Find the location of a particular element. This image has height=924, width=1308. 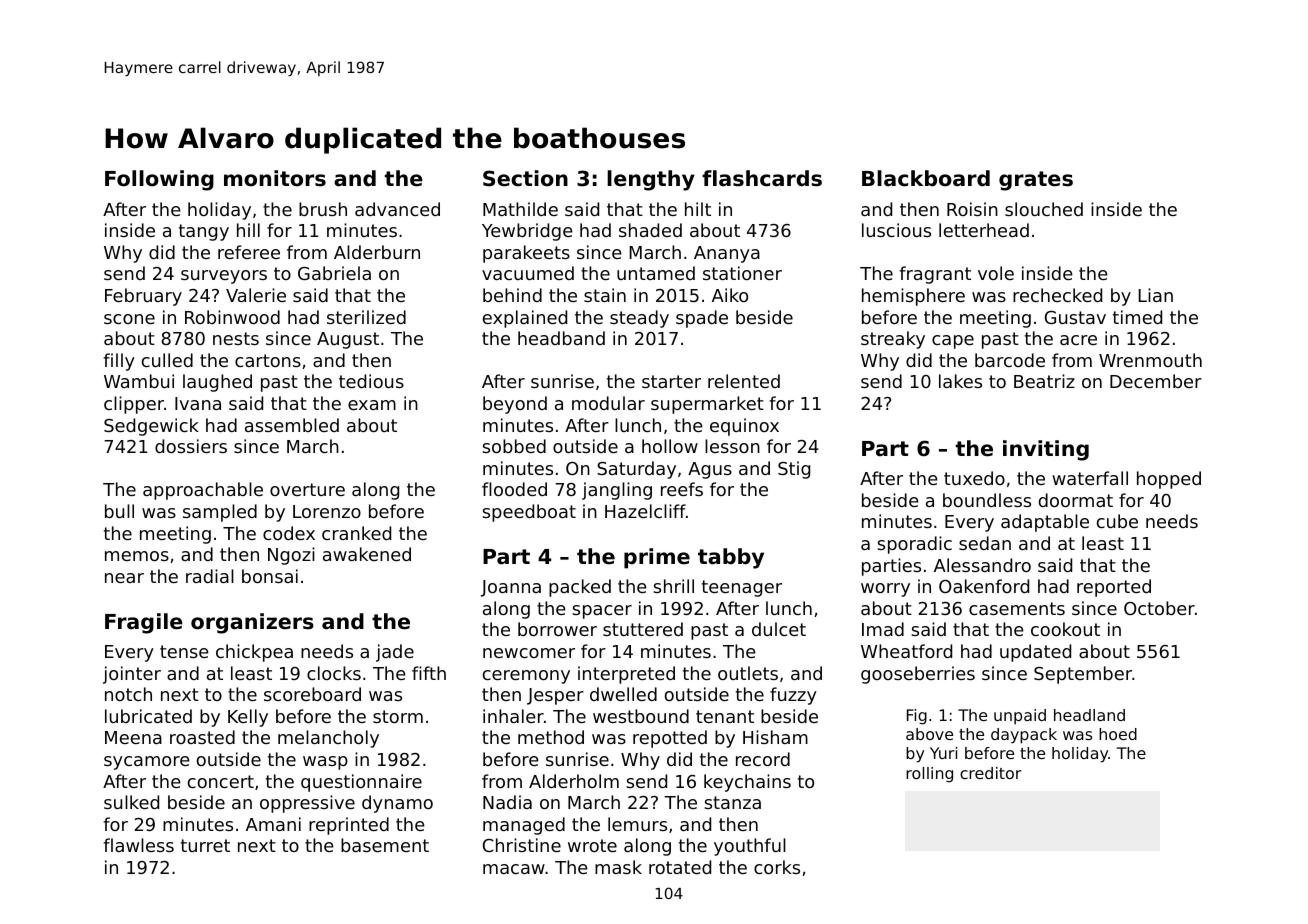

Yuri is located at coordinates (943, 753).
